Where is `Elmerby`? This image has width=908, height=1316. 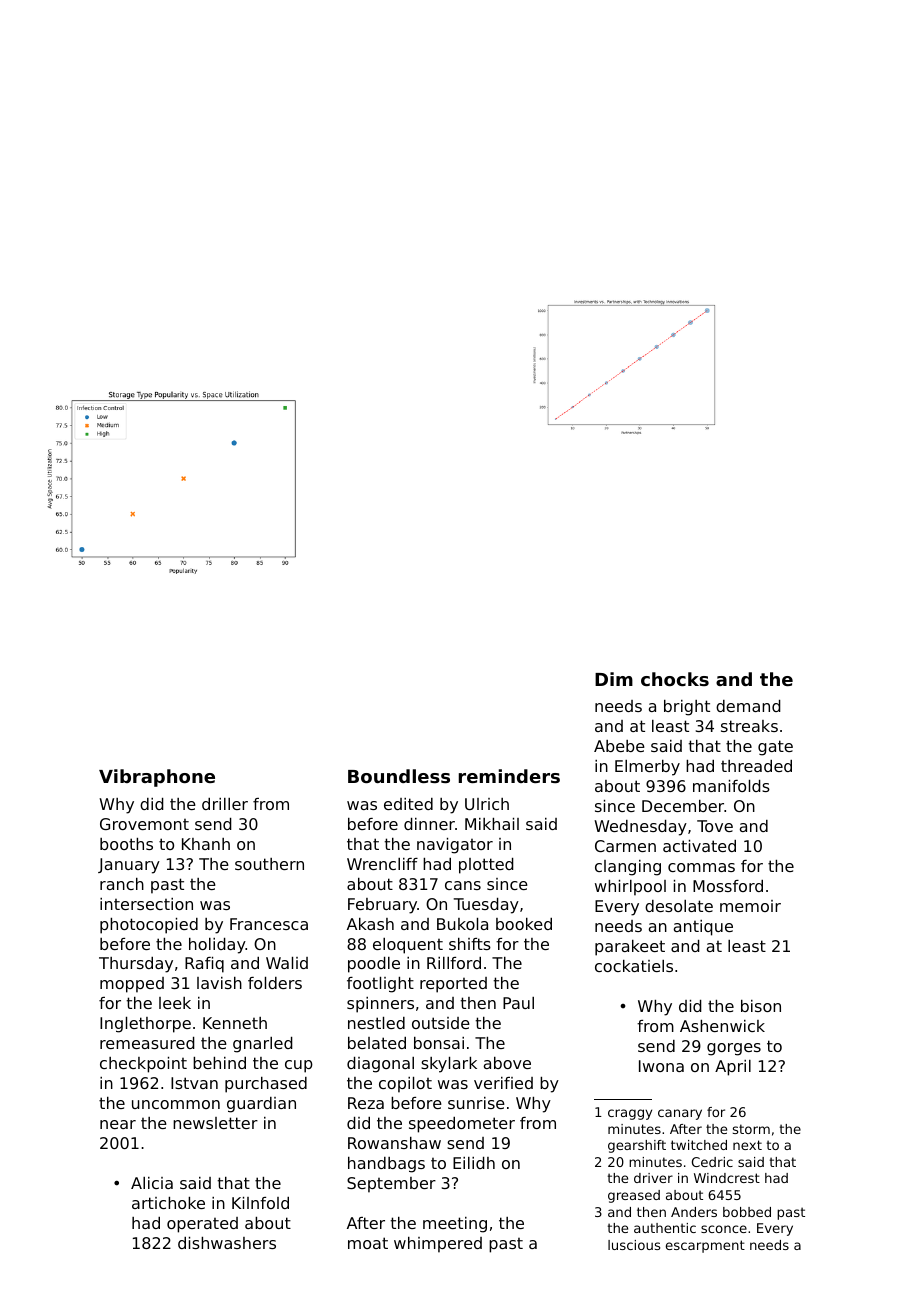
Elmerby is located at coordinates (647, 768).
